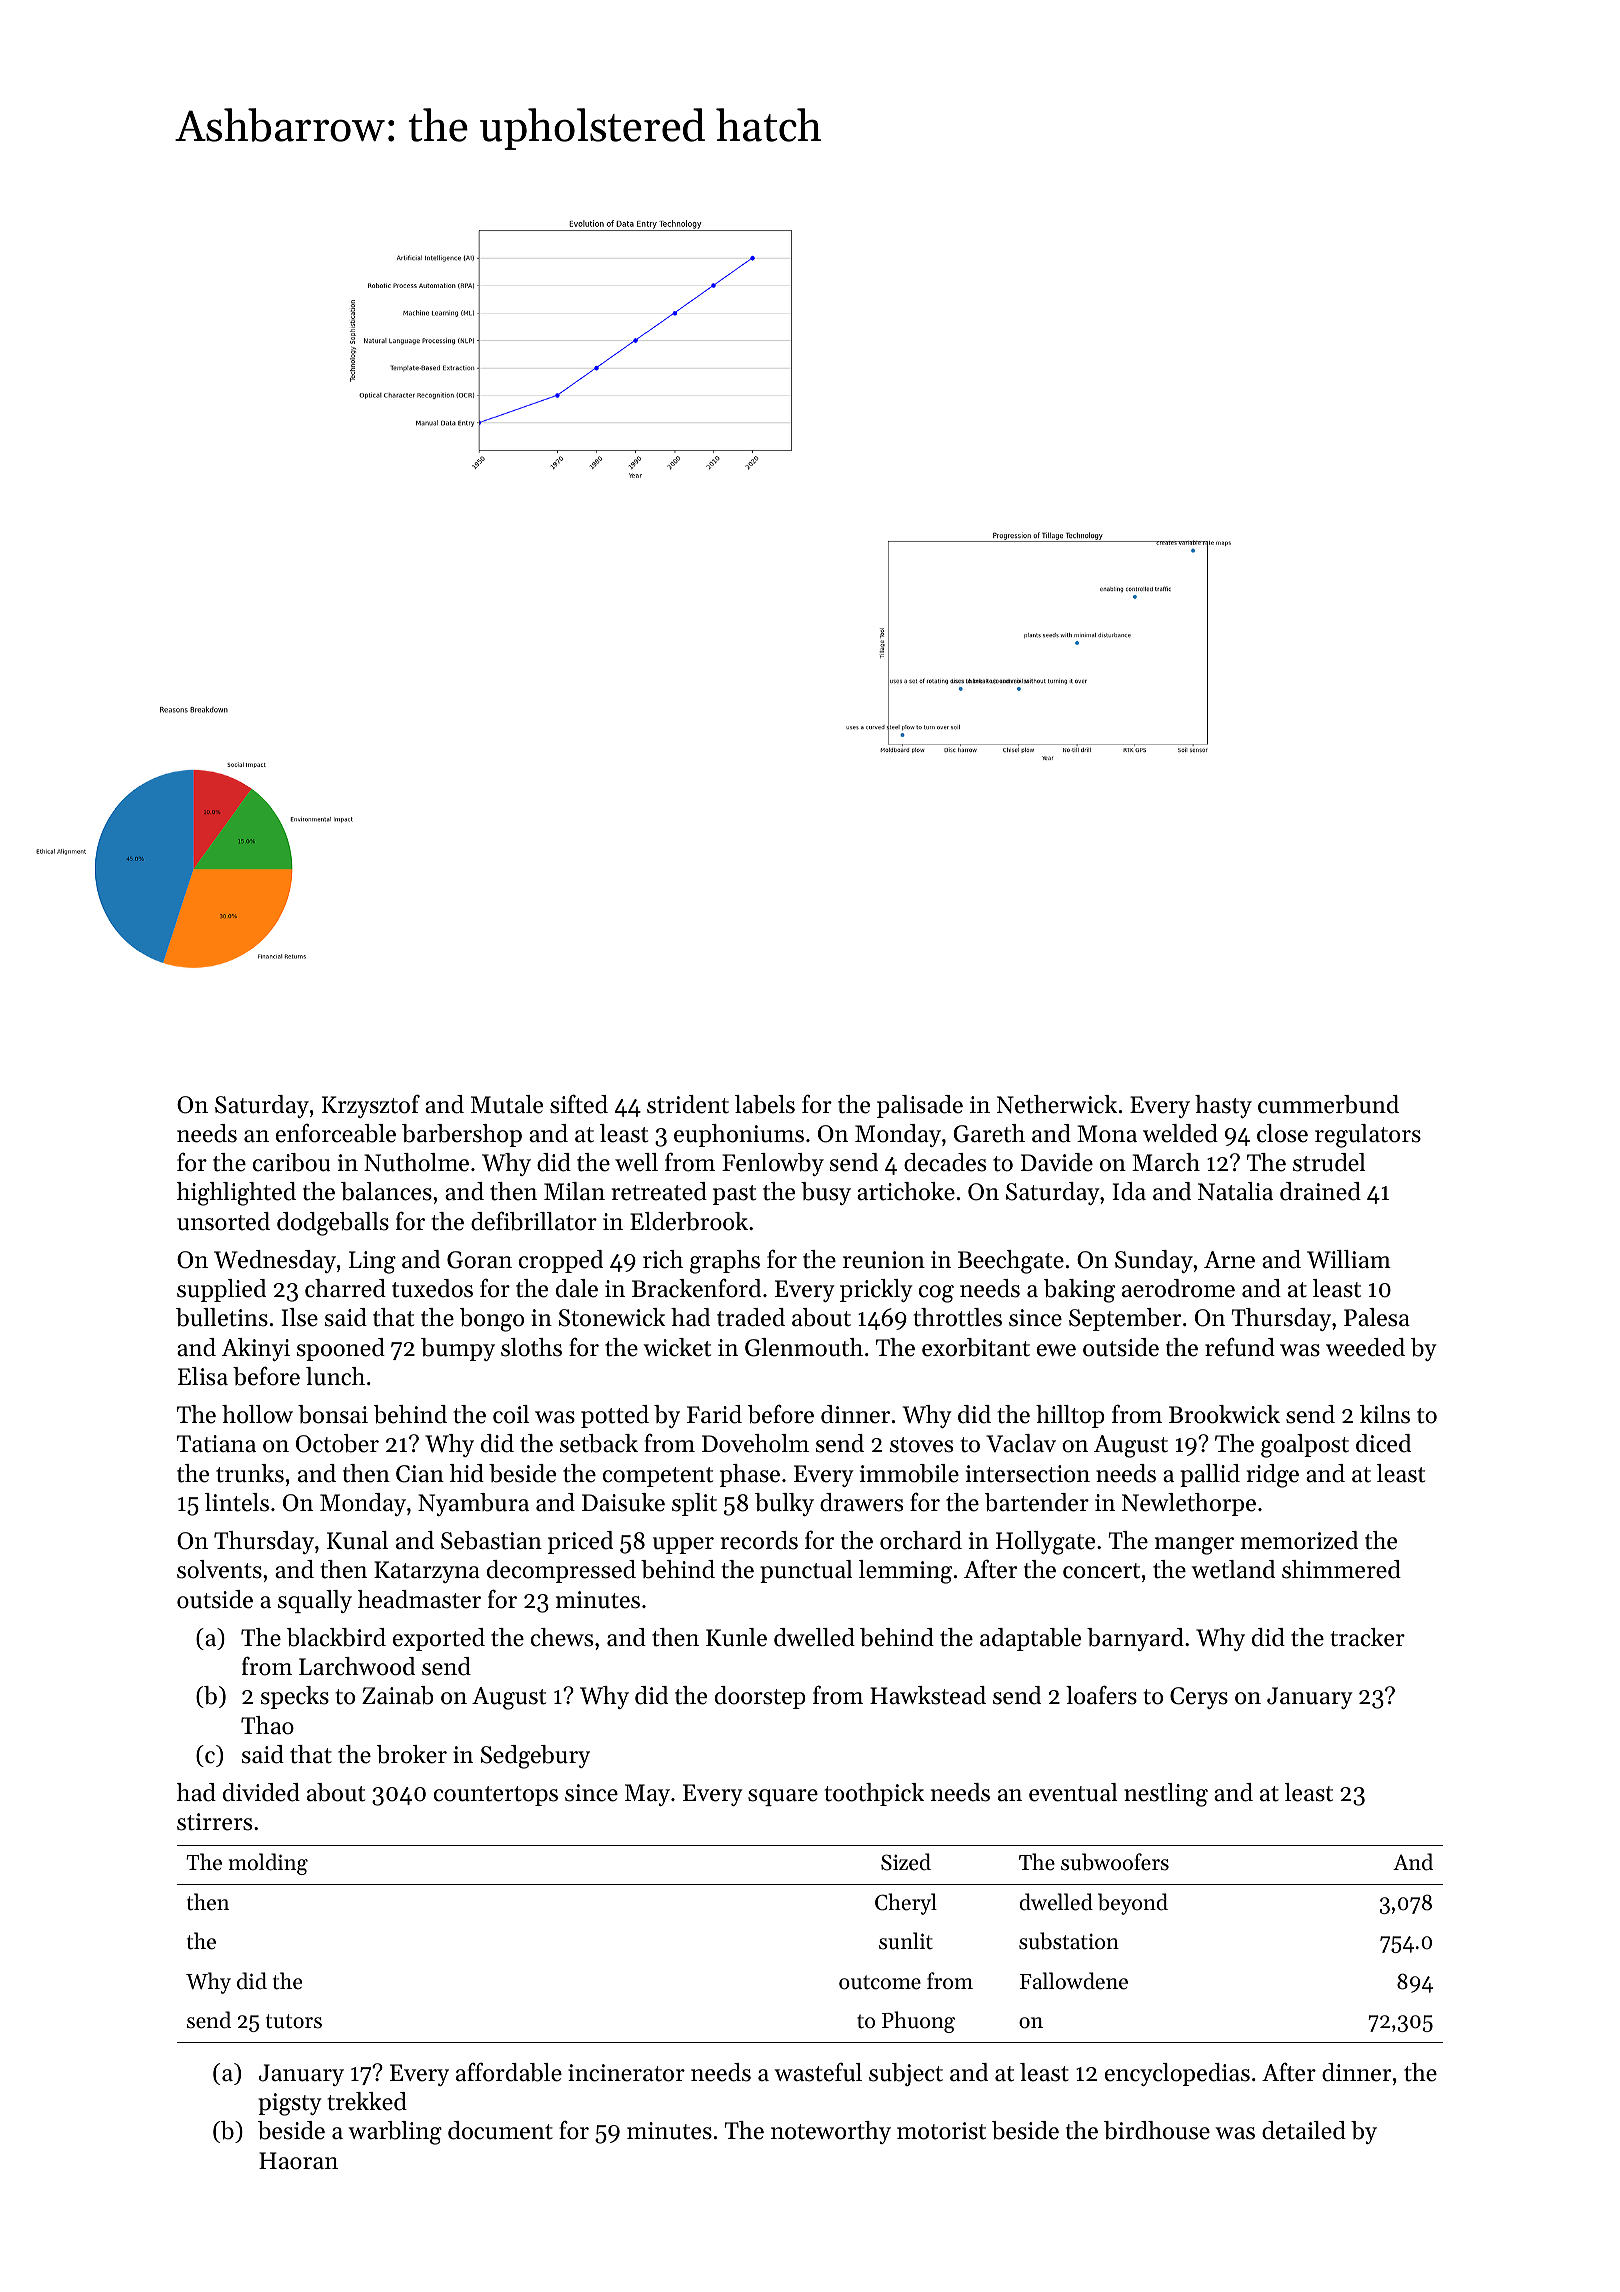  What do you see at coordinates (509, 2072) in the screenshot?
I see `affordable` at bounding box center [509, 2072].
